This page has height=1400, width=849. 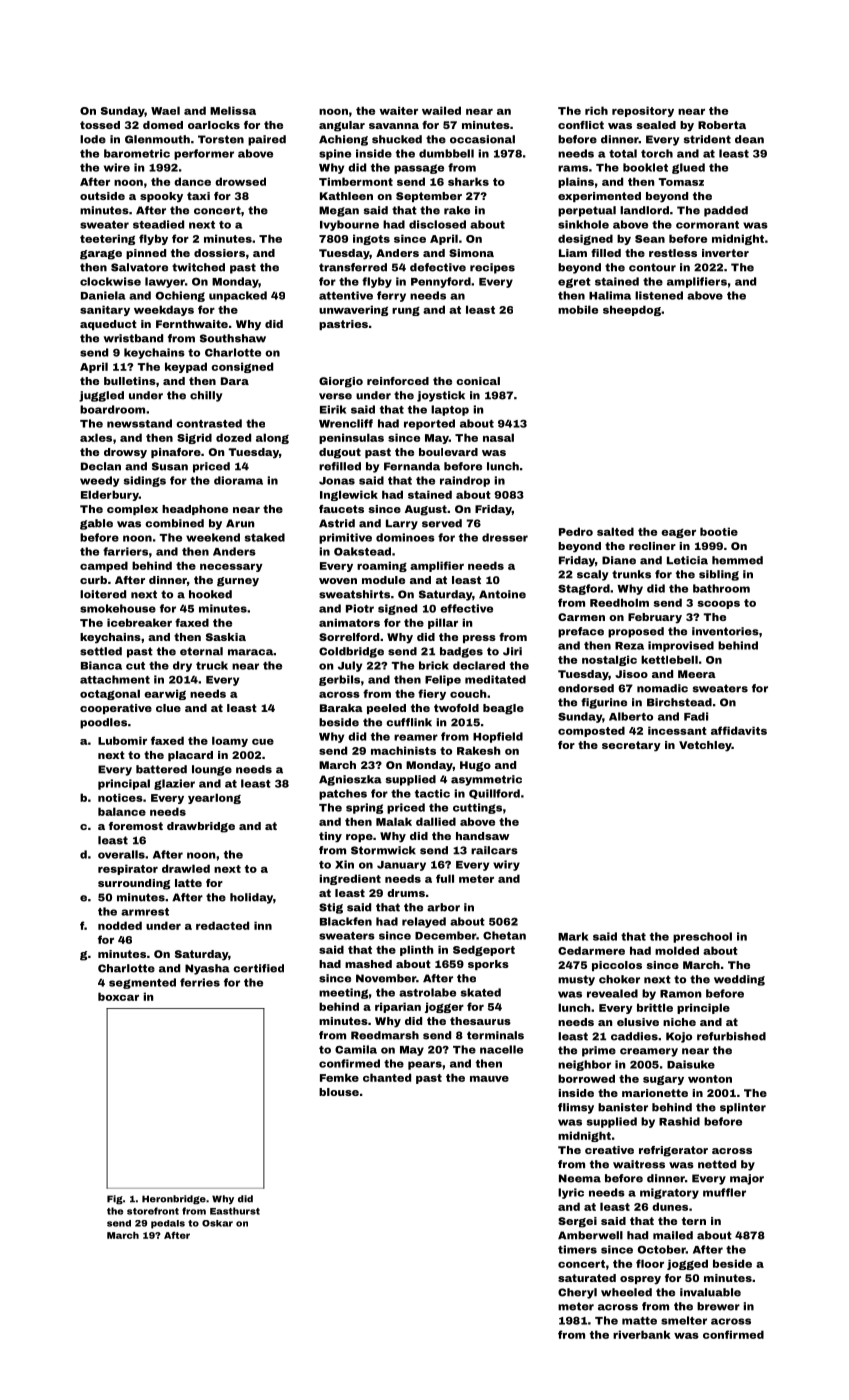 What do you see at coordinates (165, 110) in the page?
I see `Wael` at bounding box center [165, 110].
